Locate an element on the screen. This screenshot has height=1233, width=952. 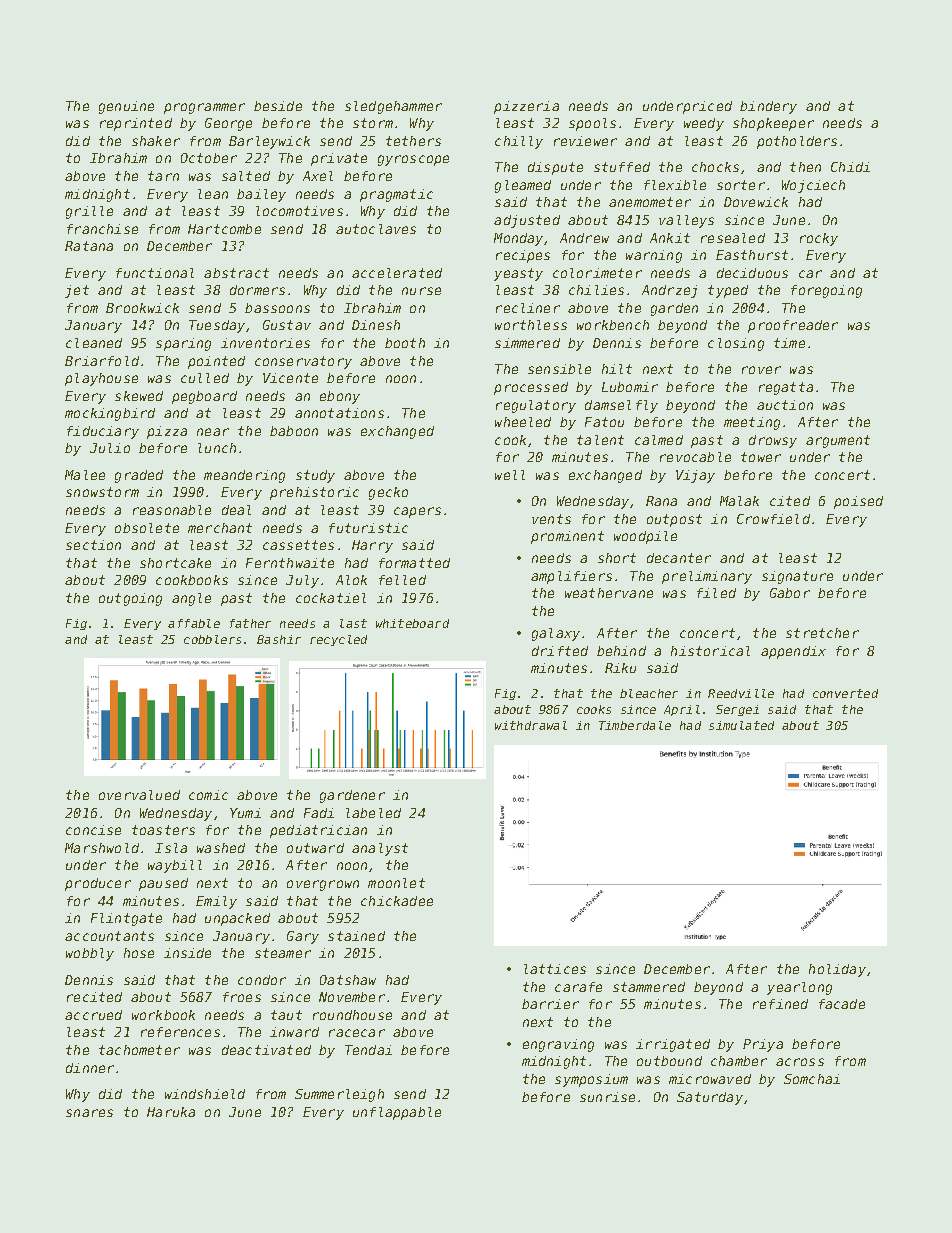
accelerated is located at coordinates (397, 273).
